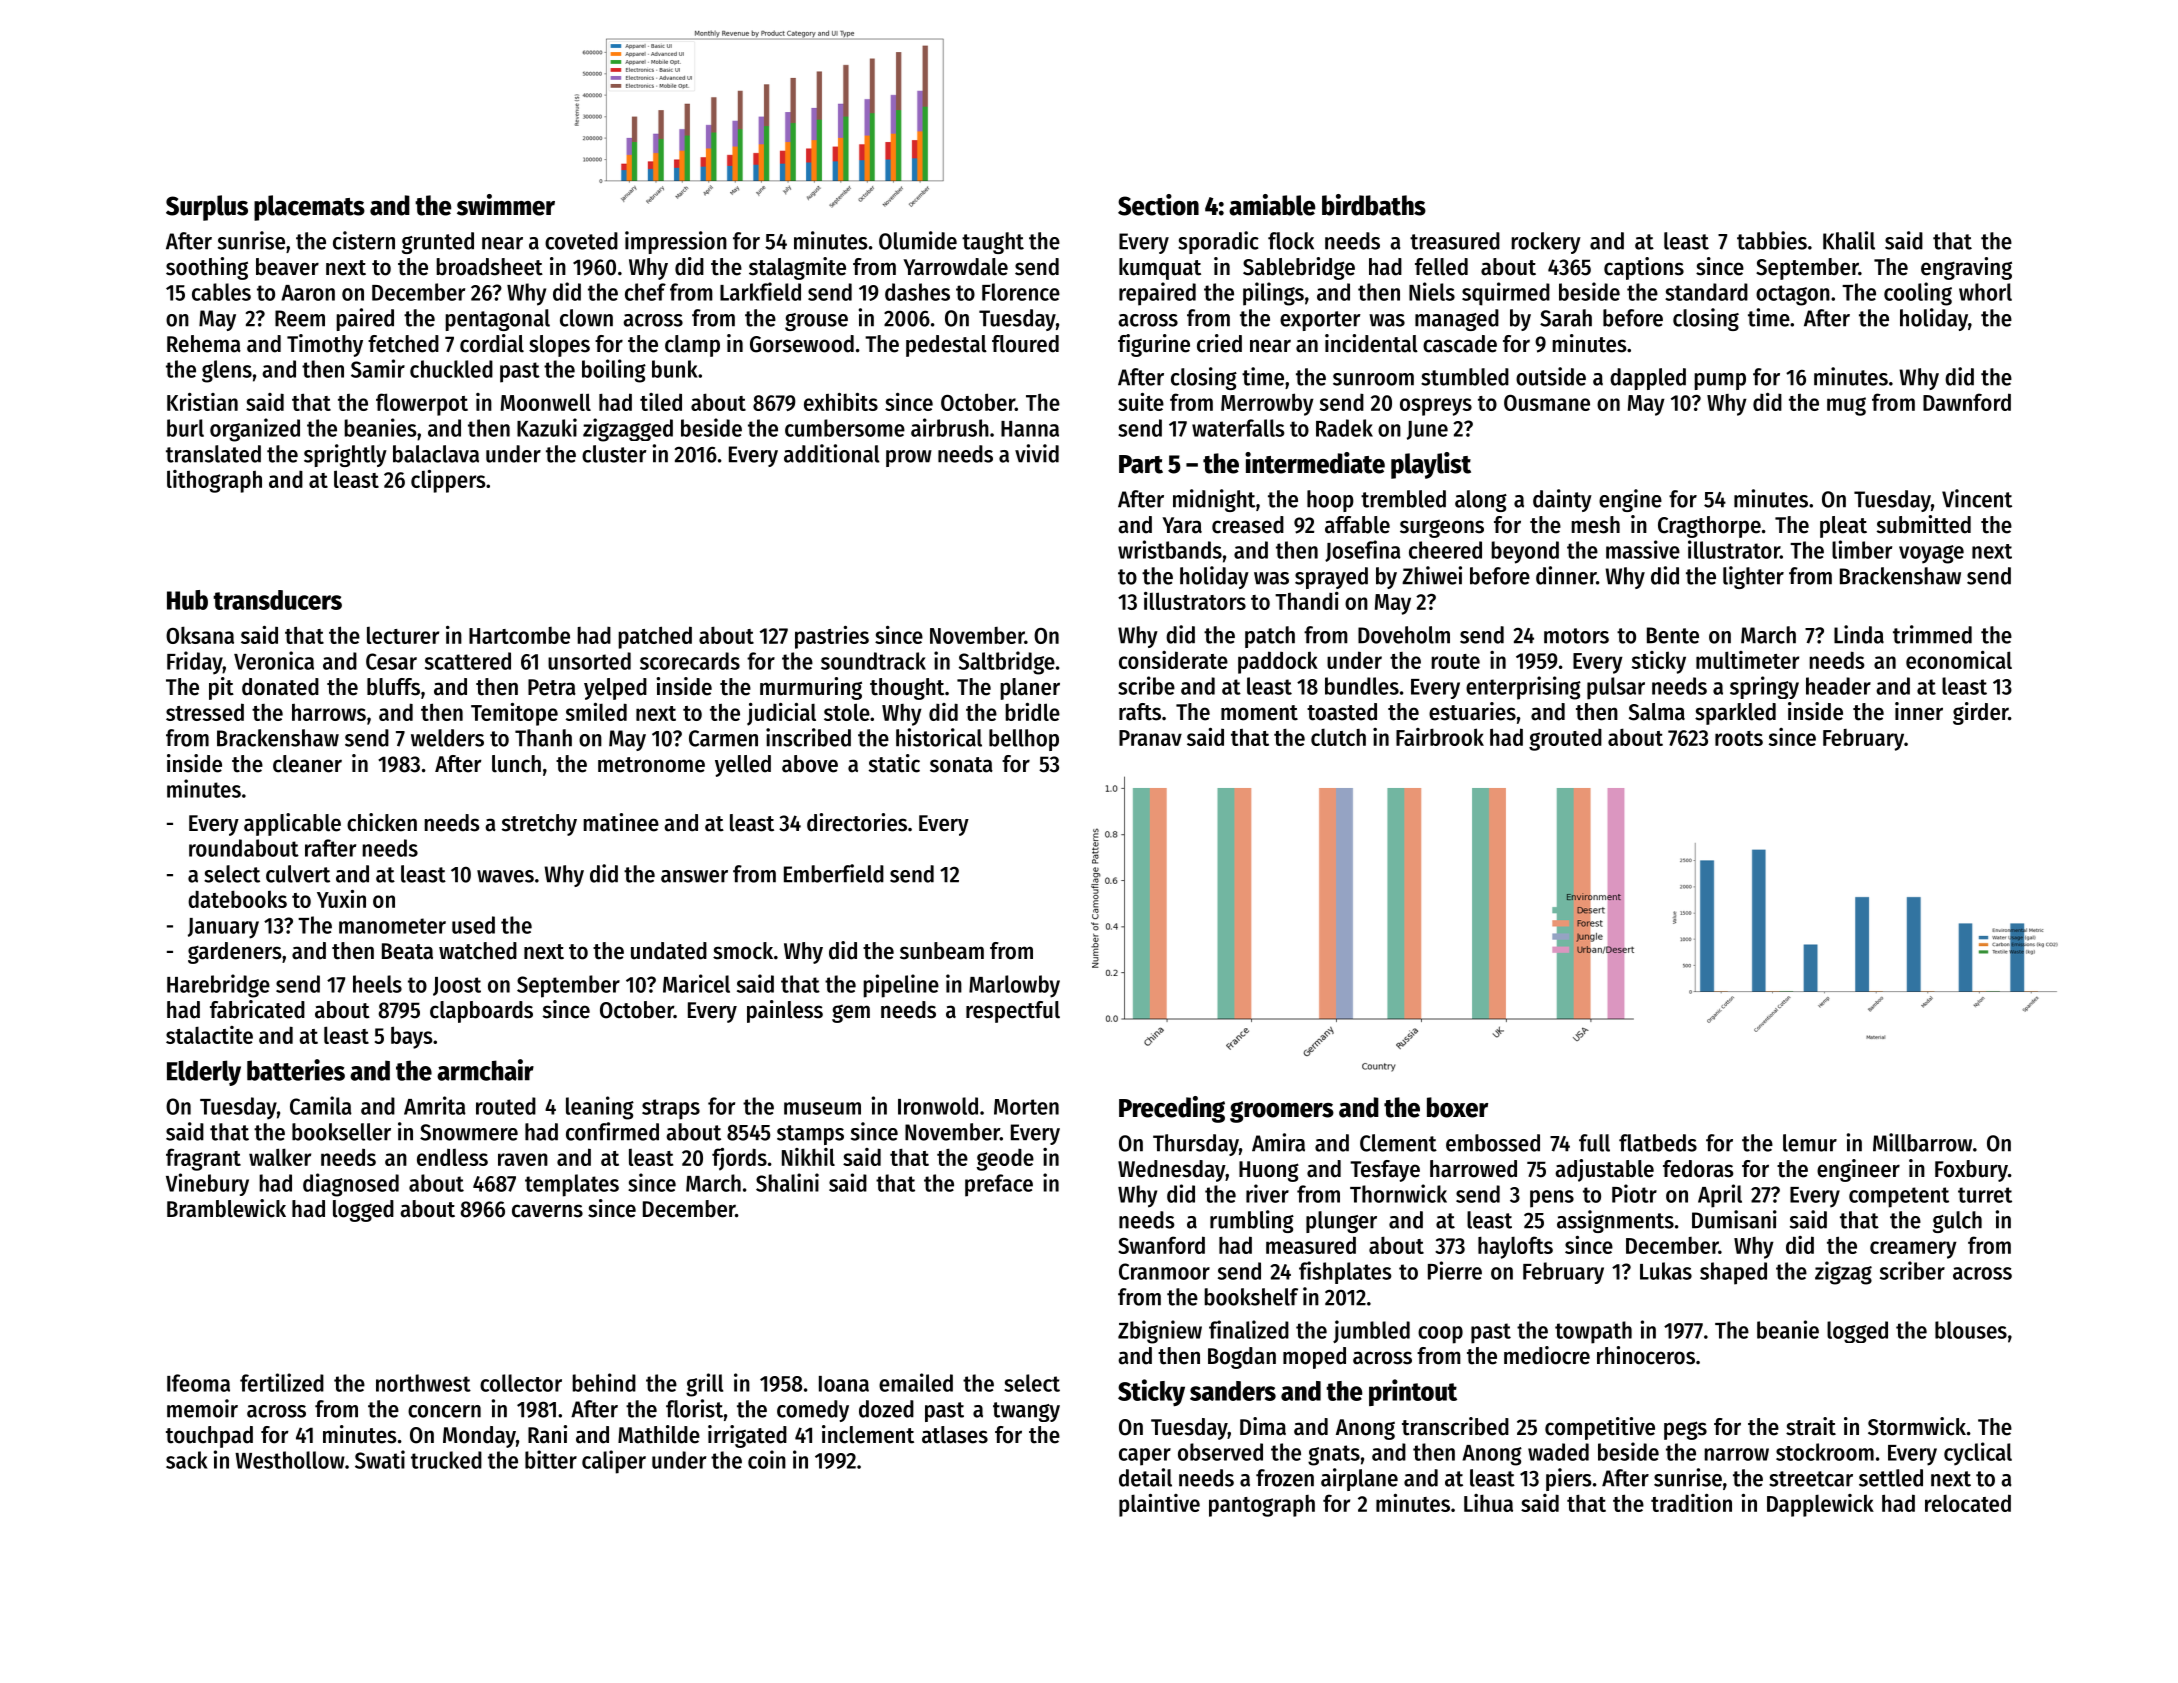 Image resolution: width=2178 pixels, height=1683 pixels. What do you see at coordinates (1158, 205) in the screenshot?
I see `Section` at bounding box center [1158, 205].
